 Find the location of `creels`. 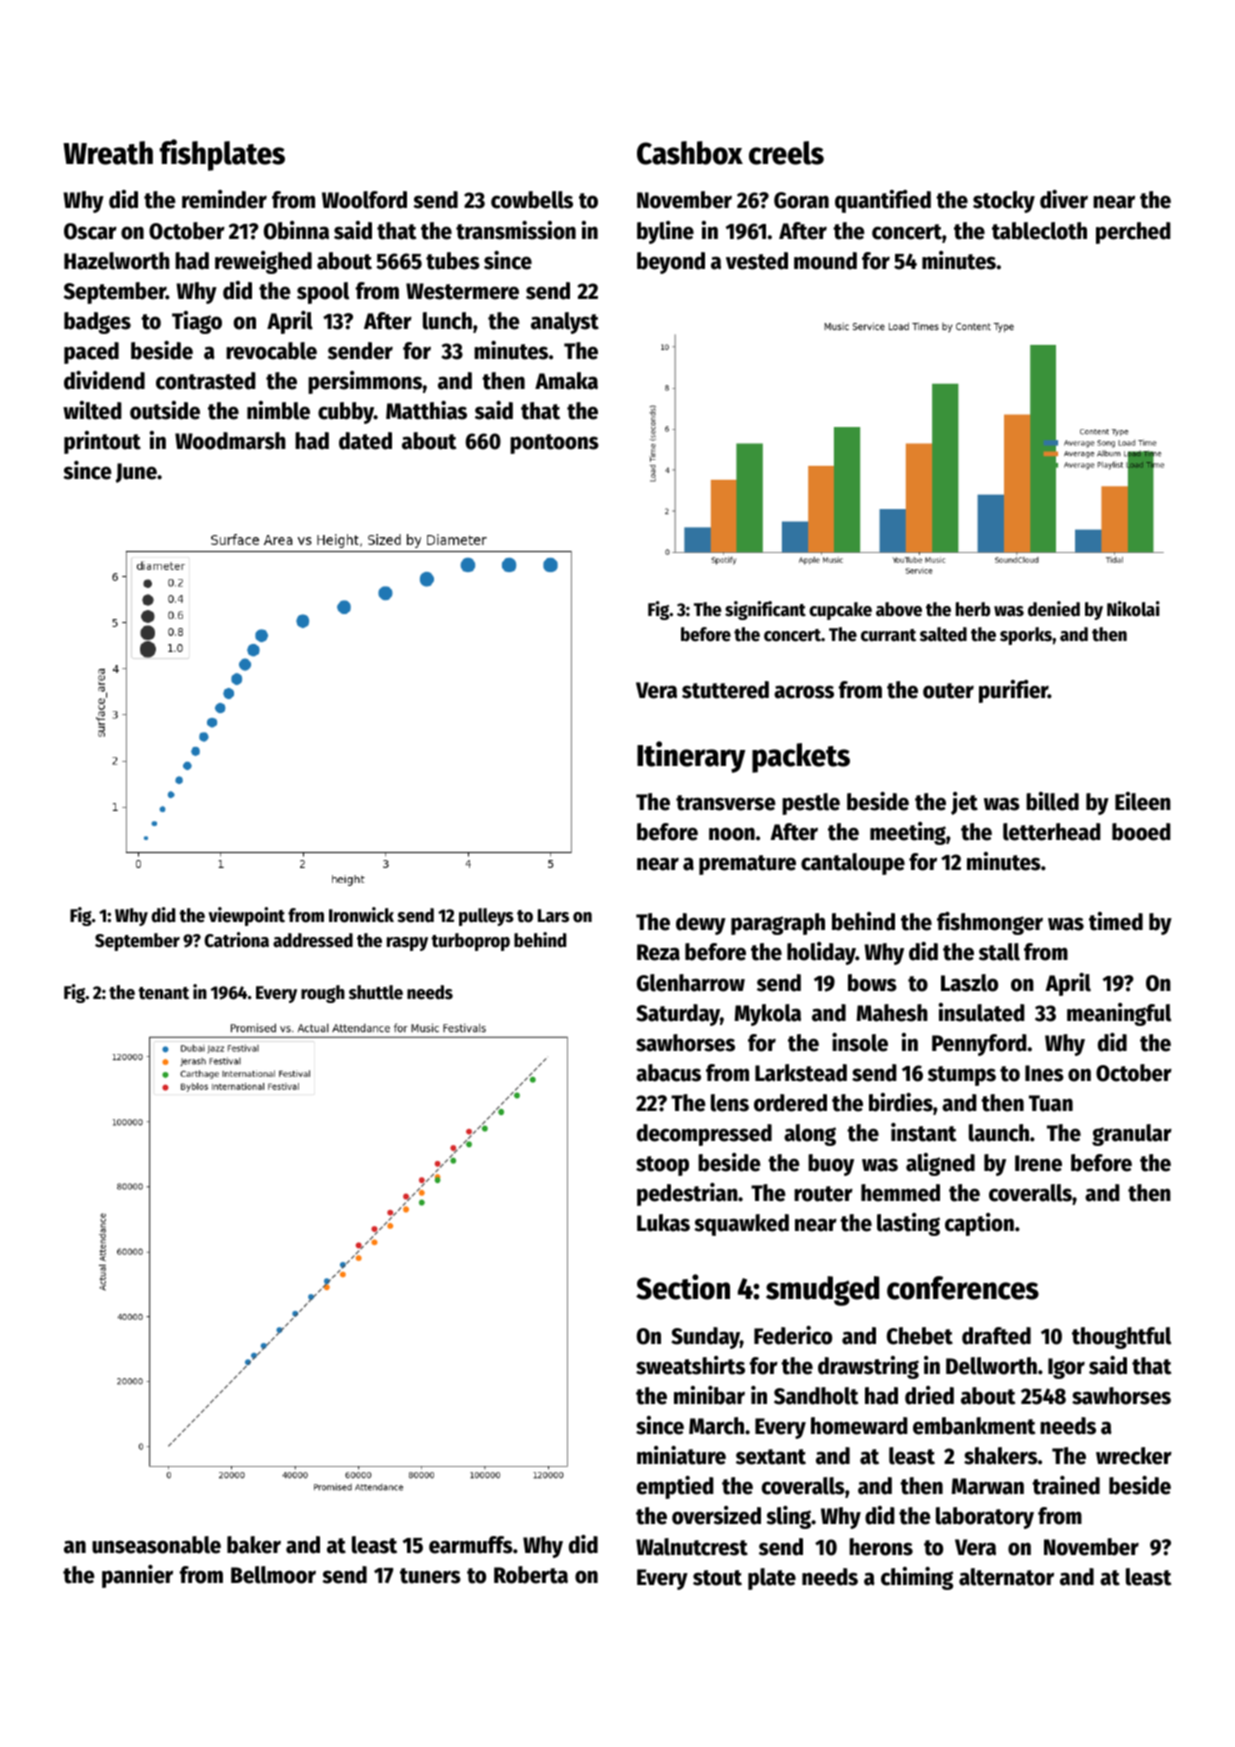

creels is located at coordinates (786, 153).
